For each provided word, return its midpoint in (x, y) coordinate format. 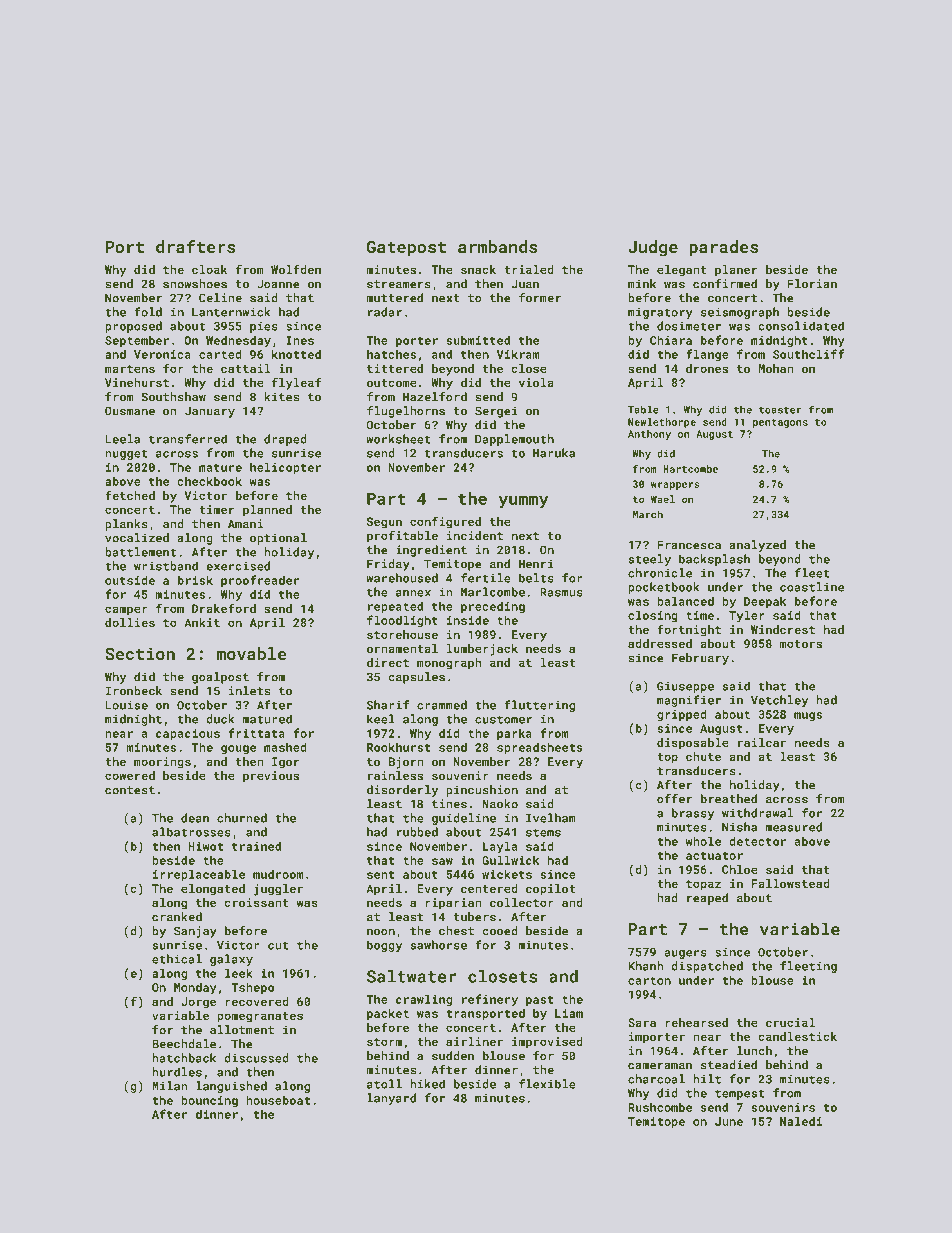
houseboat (278, 1100)
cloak (209, 269)
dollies (130, 622)
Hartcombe (690, 469)
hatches (391, 354)
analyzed (757, 546)
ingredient (431, 551)
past (540, 1001)
